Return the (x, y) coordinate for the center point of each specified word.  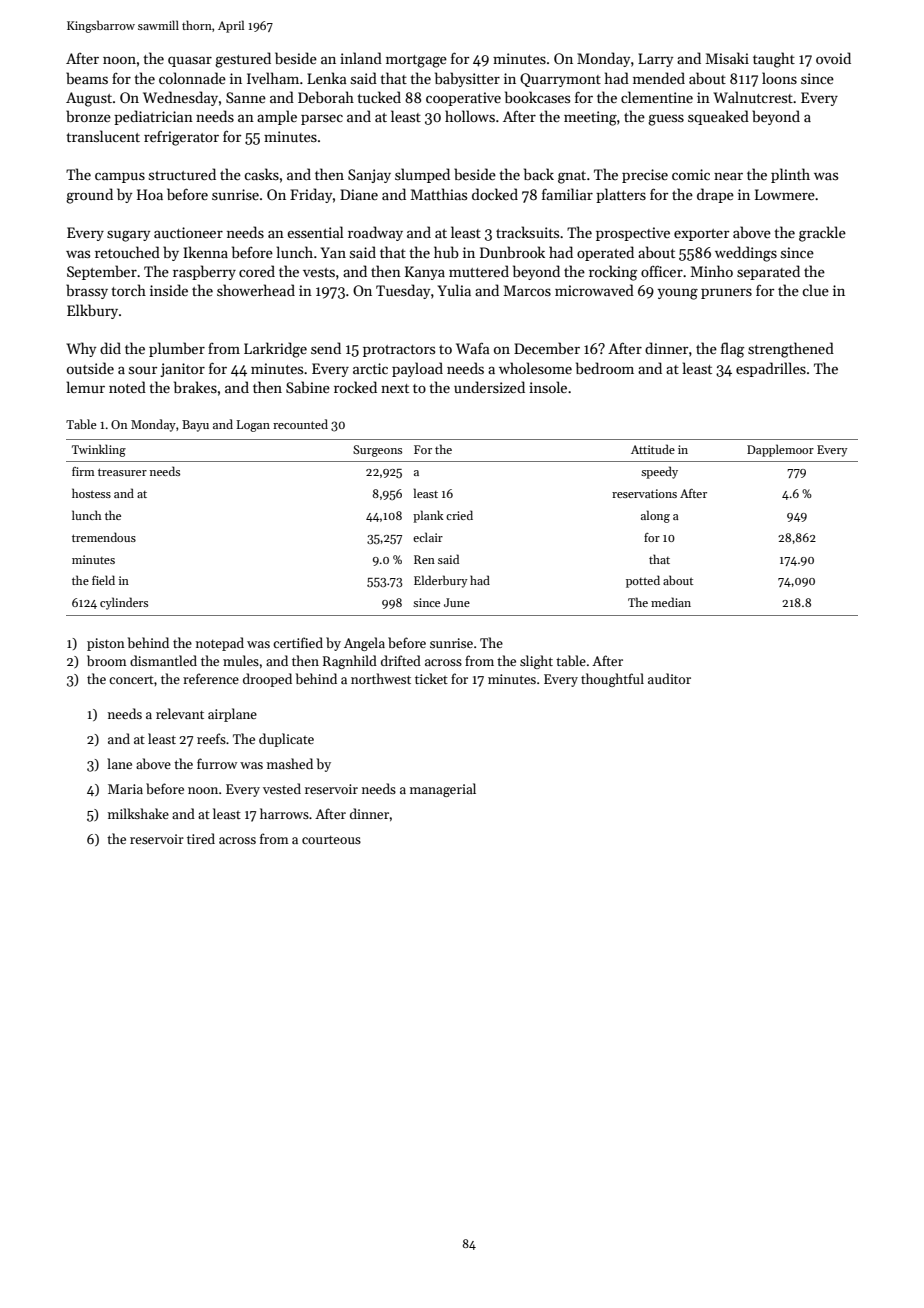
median (671, 602)
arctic (370, 368)
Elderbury (441, 581)
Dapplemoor (780, 450)
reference (211, 678)
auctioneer (188, 232)
